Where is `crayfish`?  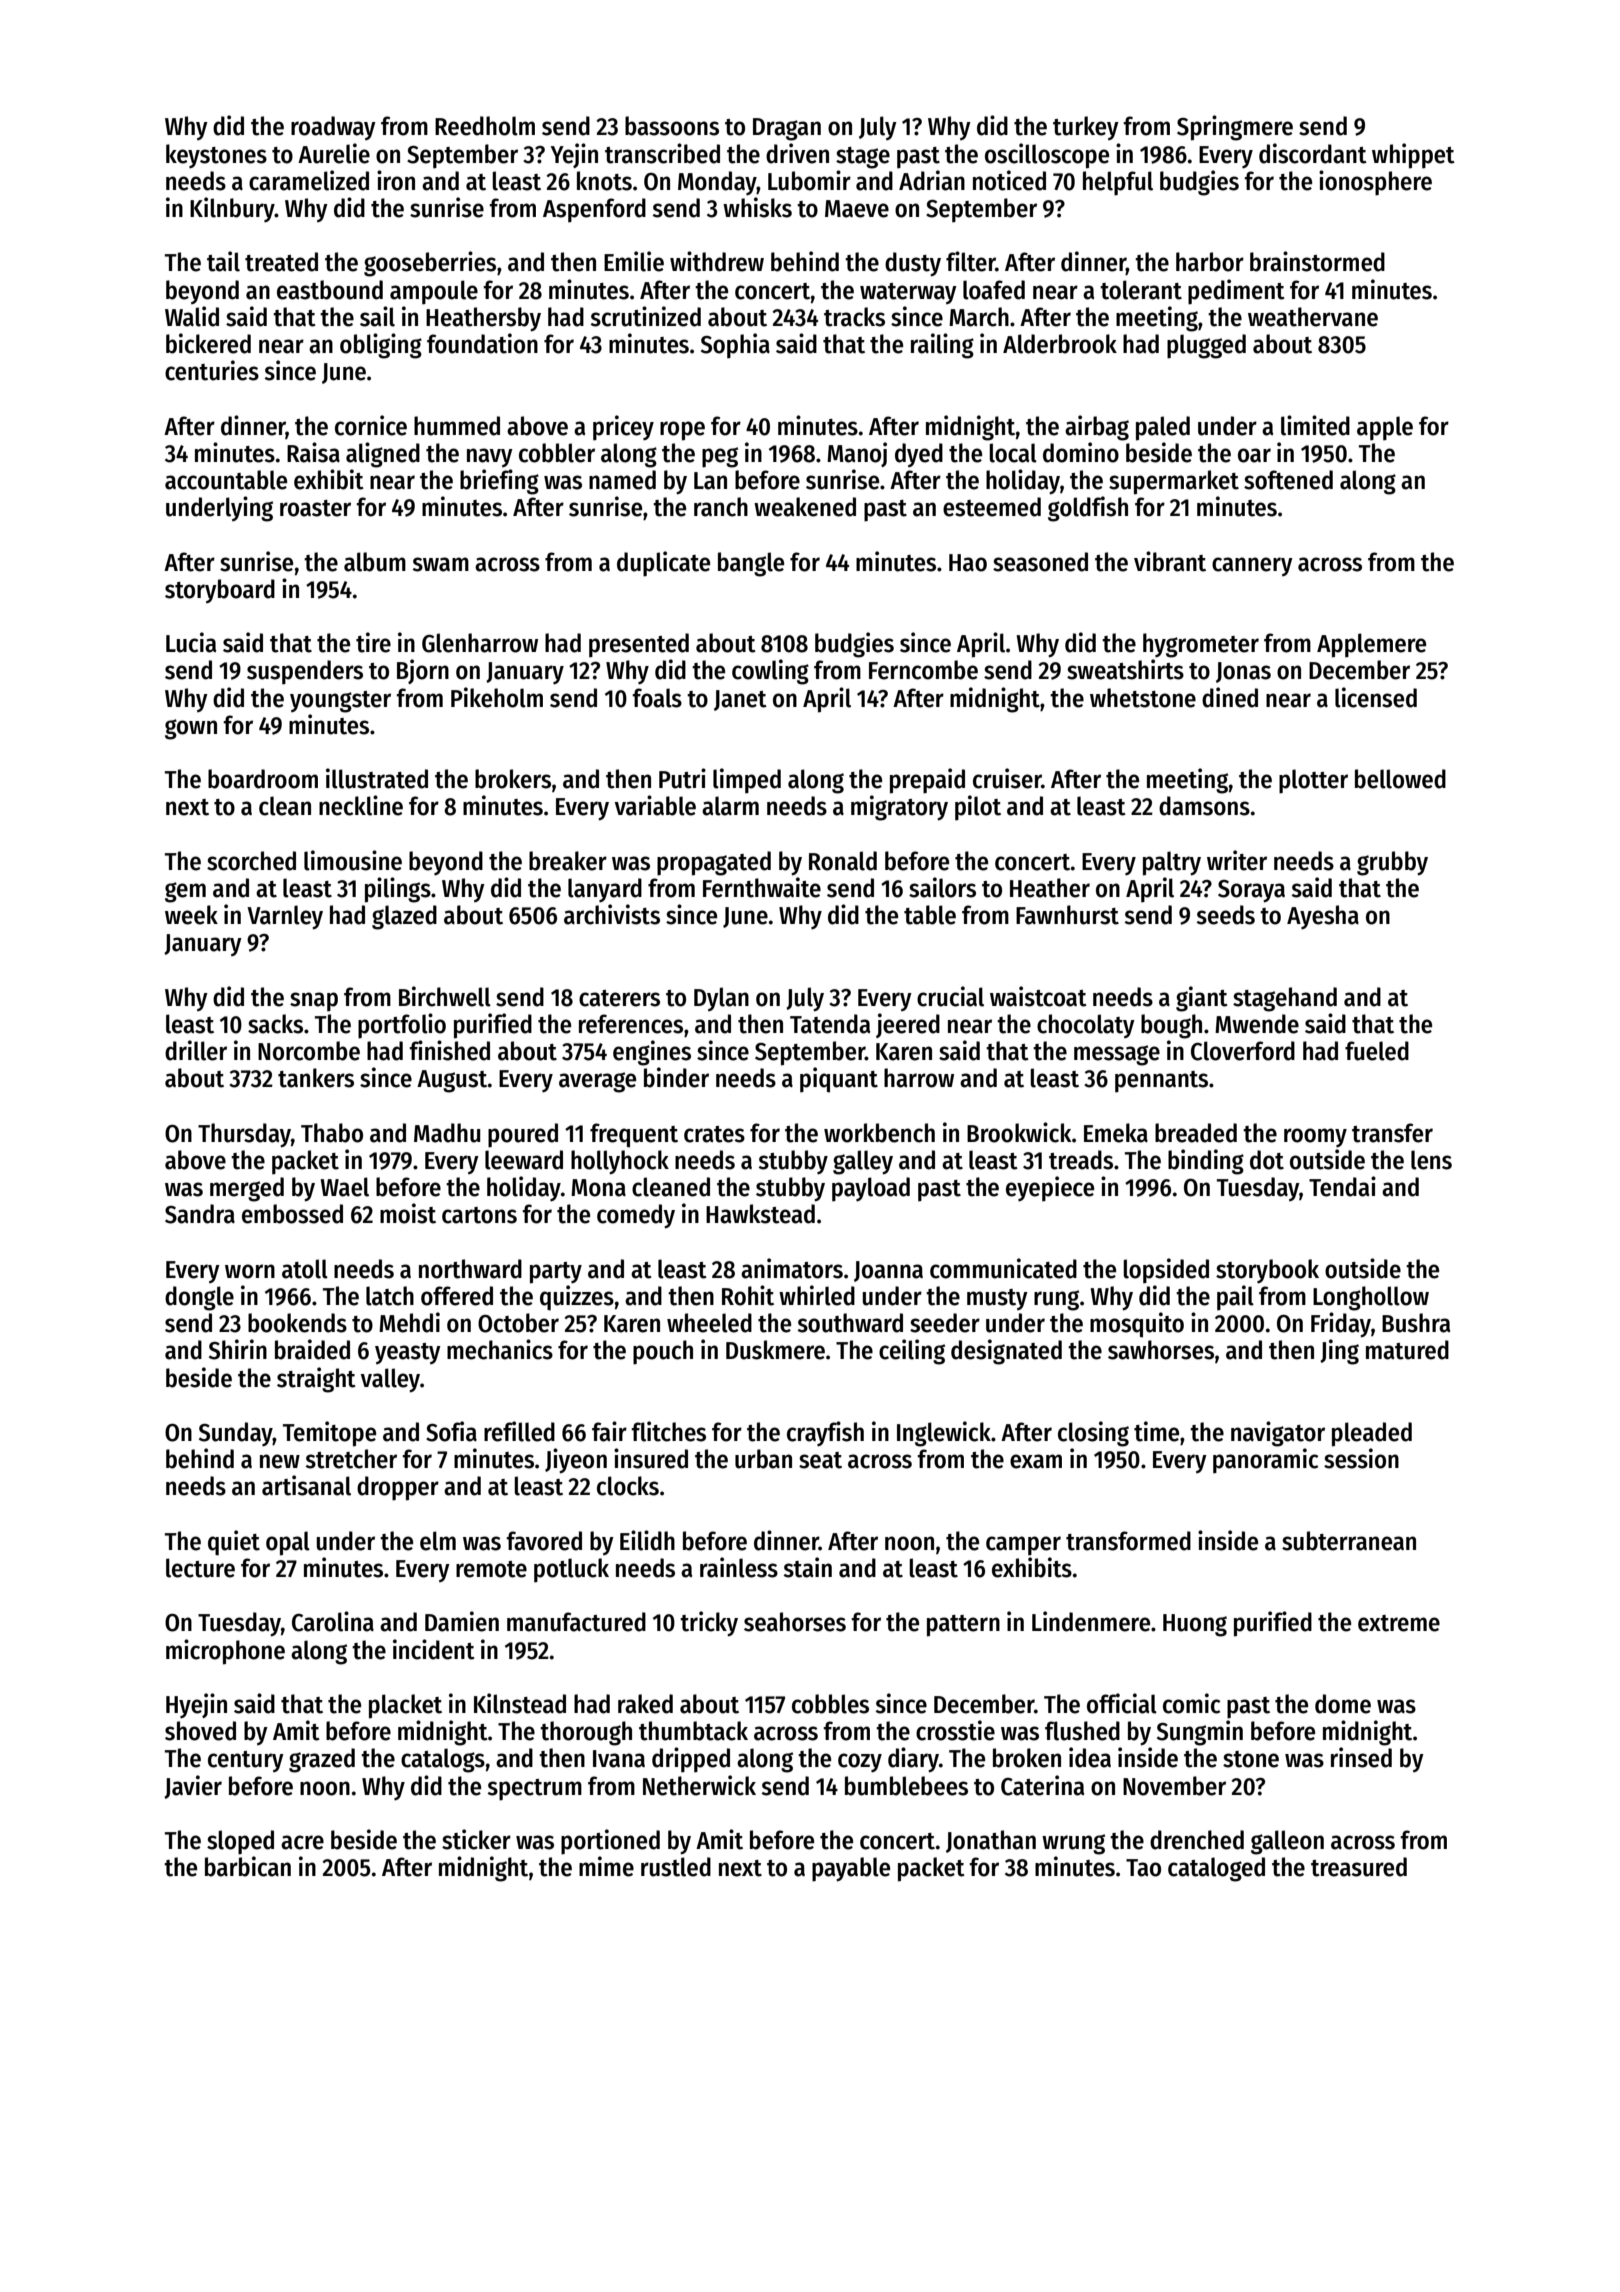 crayfish is located at coordinates (825, 1434).
